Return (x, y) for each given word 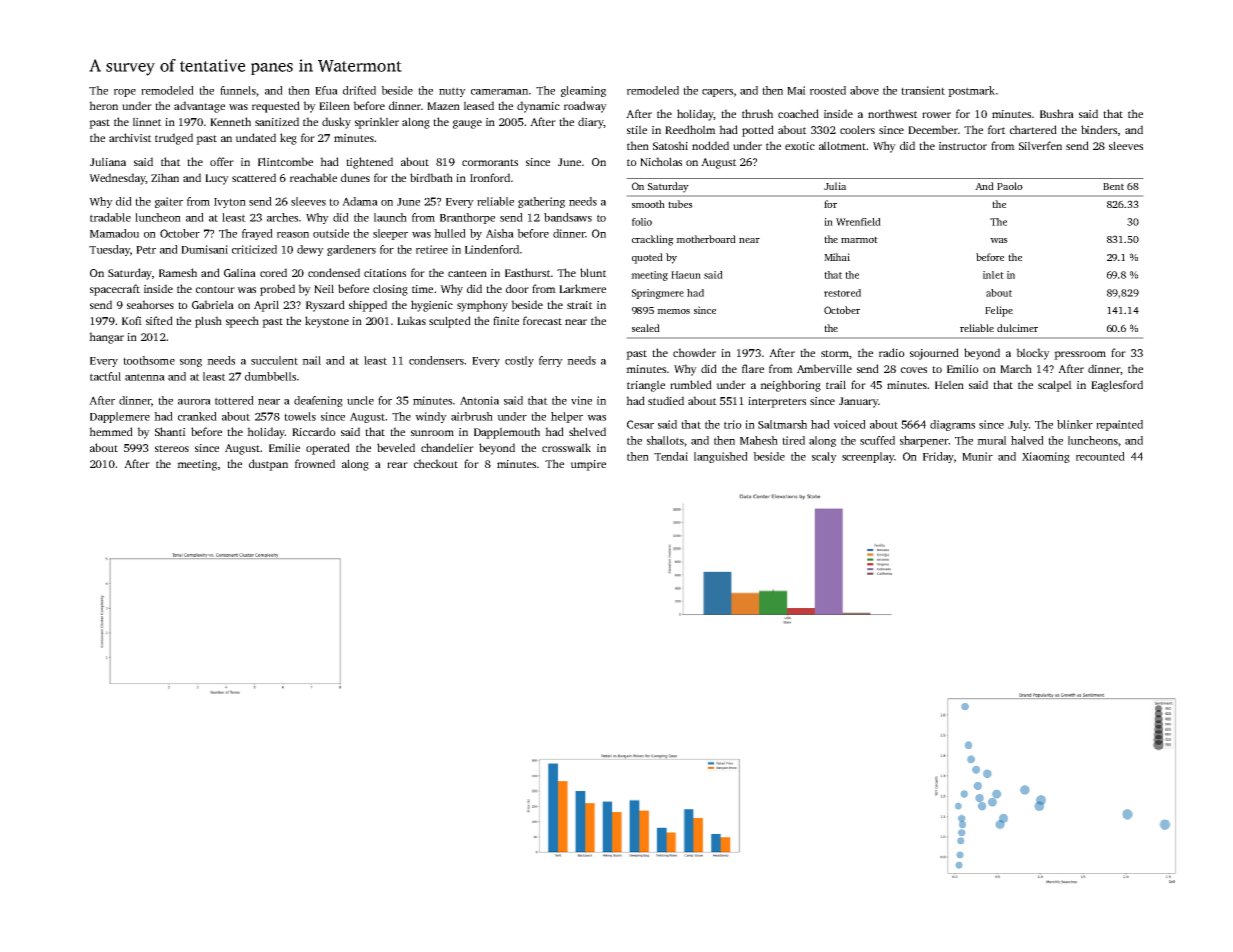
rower (936, 115)
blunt (593, 272)
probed (277, 290)
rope (125, 93)
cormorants (490, 162)
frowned (315, 463)
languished (721, 457)
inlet (993, 275)
